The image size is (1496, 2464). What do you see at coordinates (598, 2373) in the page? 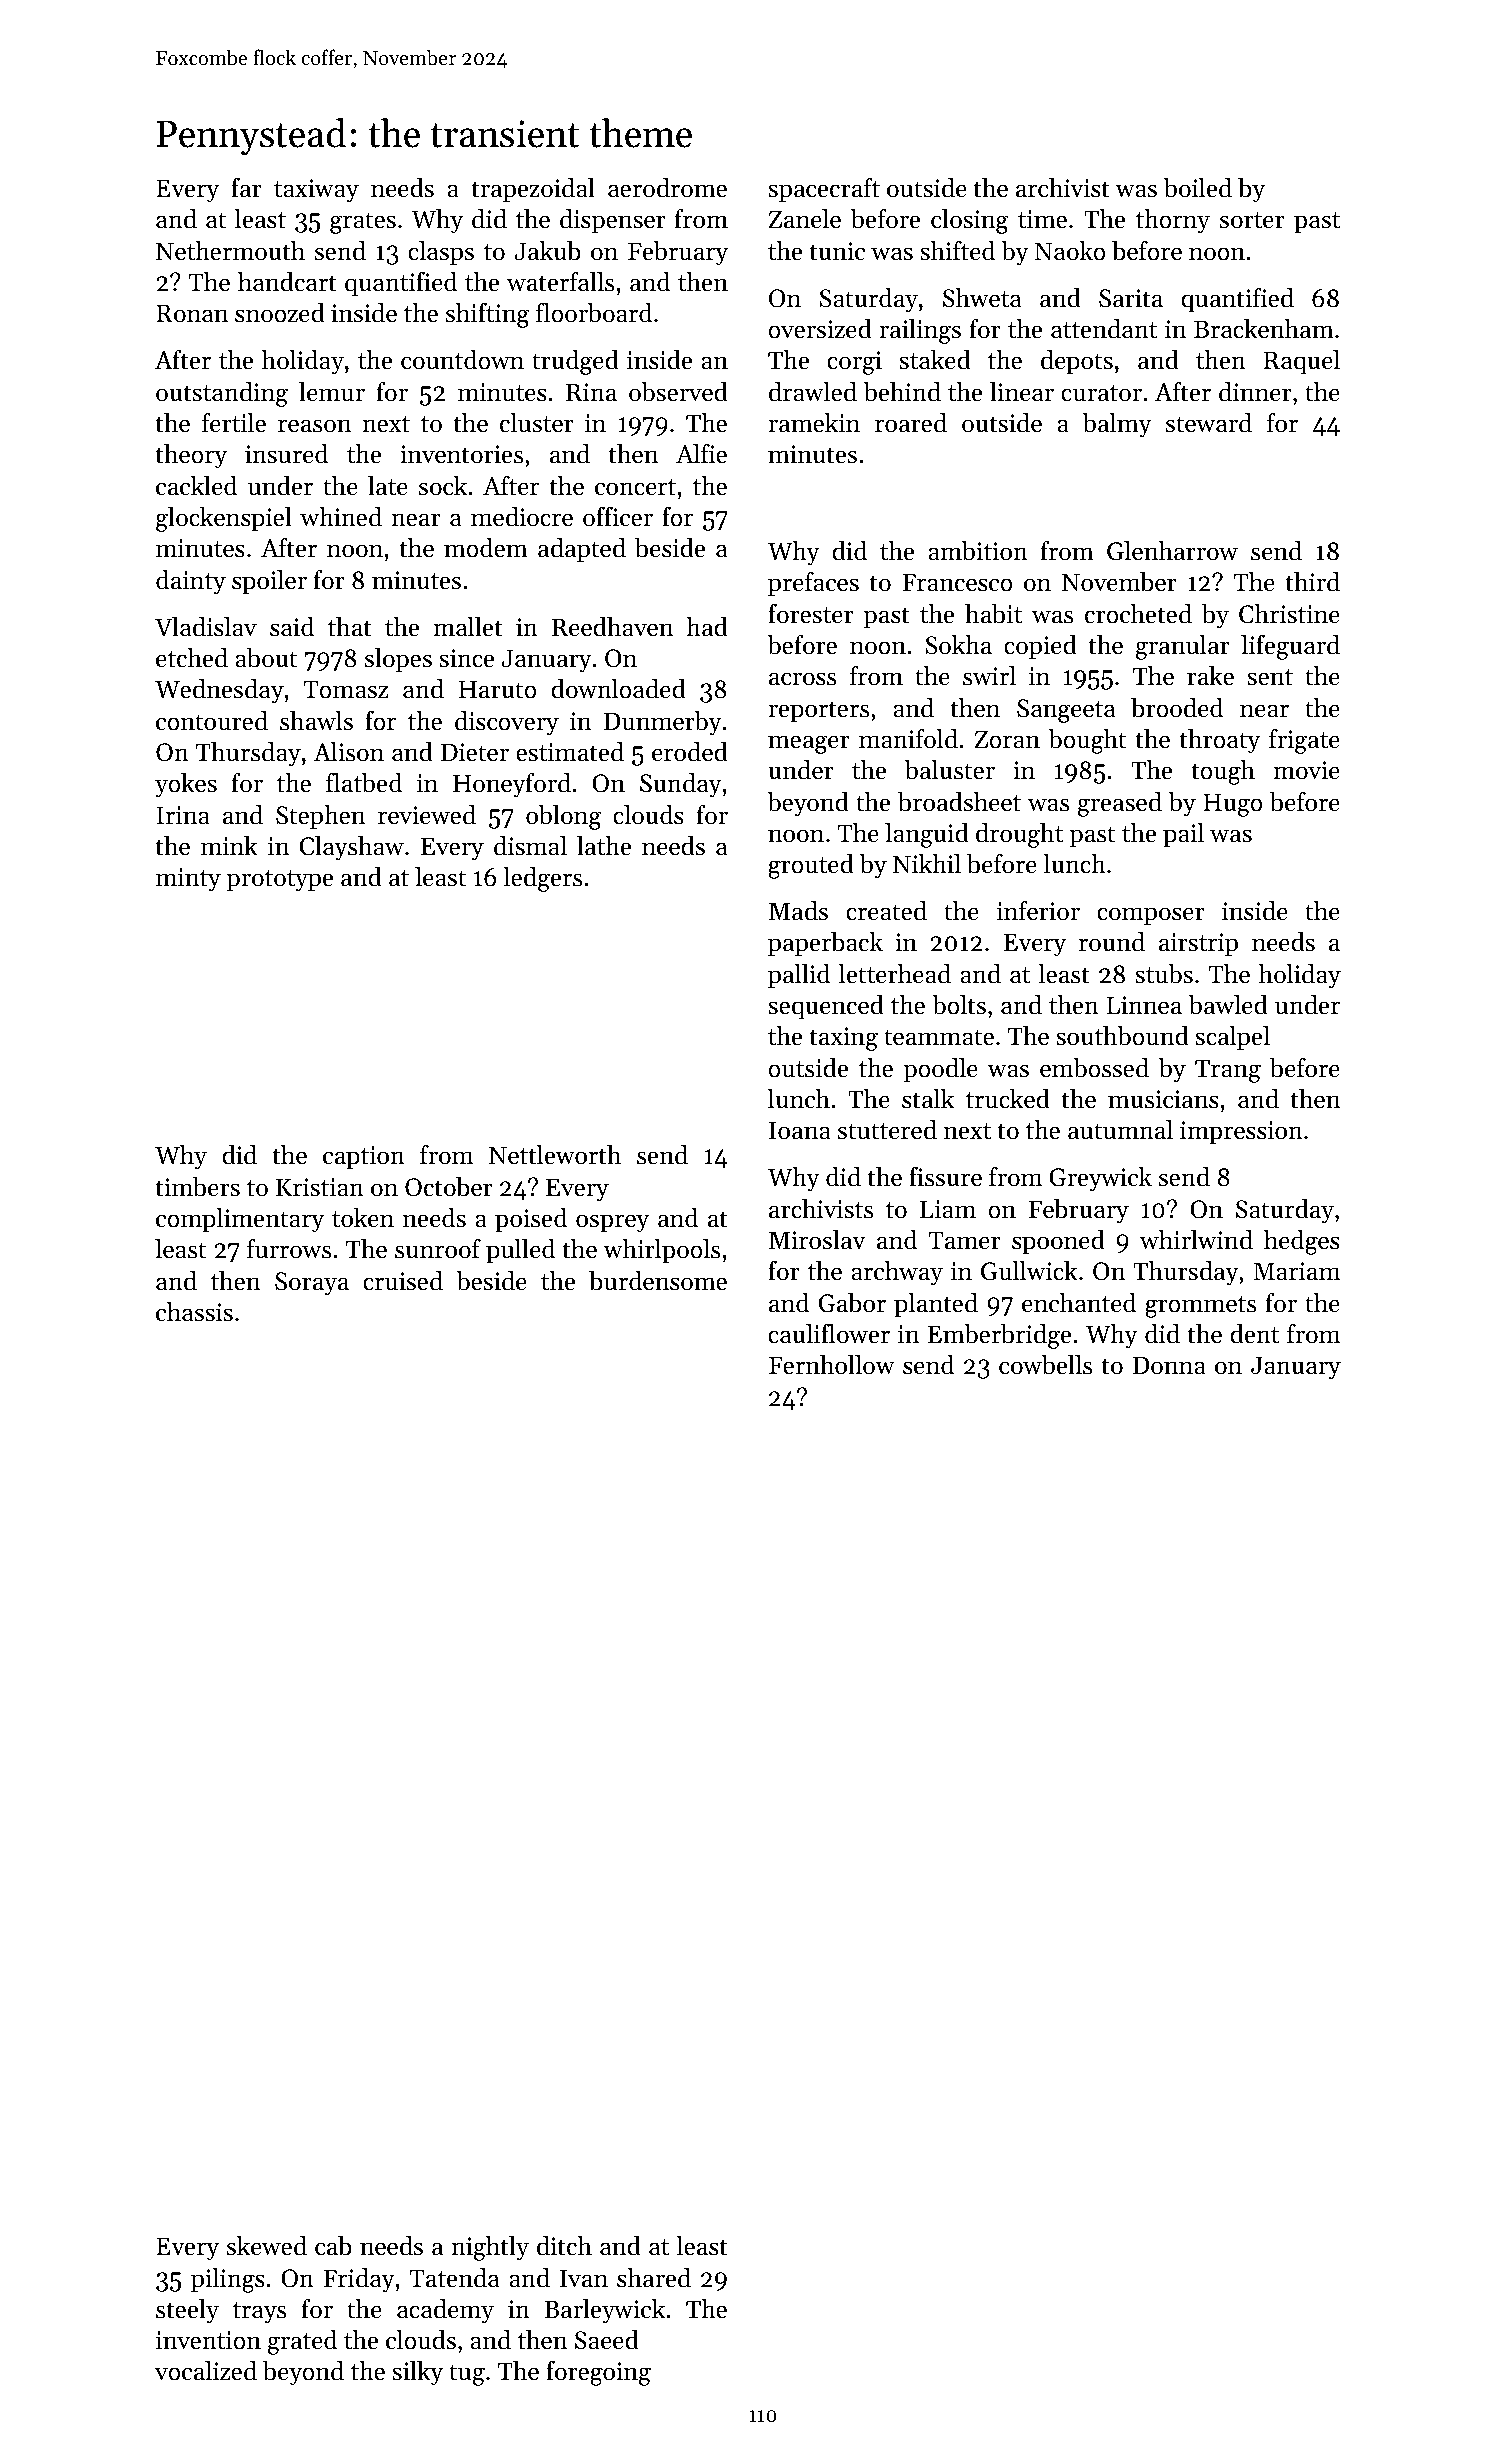
I see `foregoing` at bounding box center [598, 2373].
